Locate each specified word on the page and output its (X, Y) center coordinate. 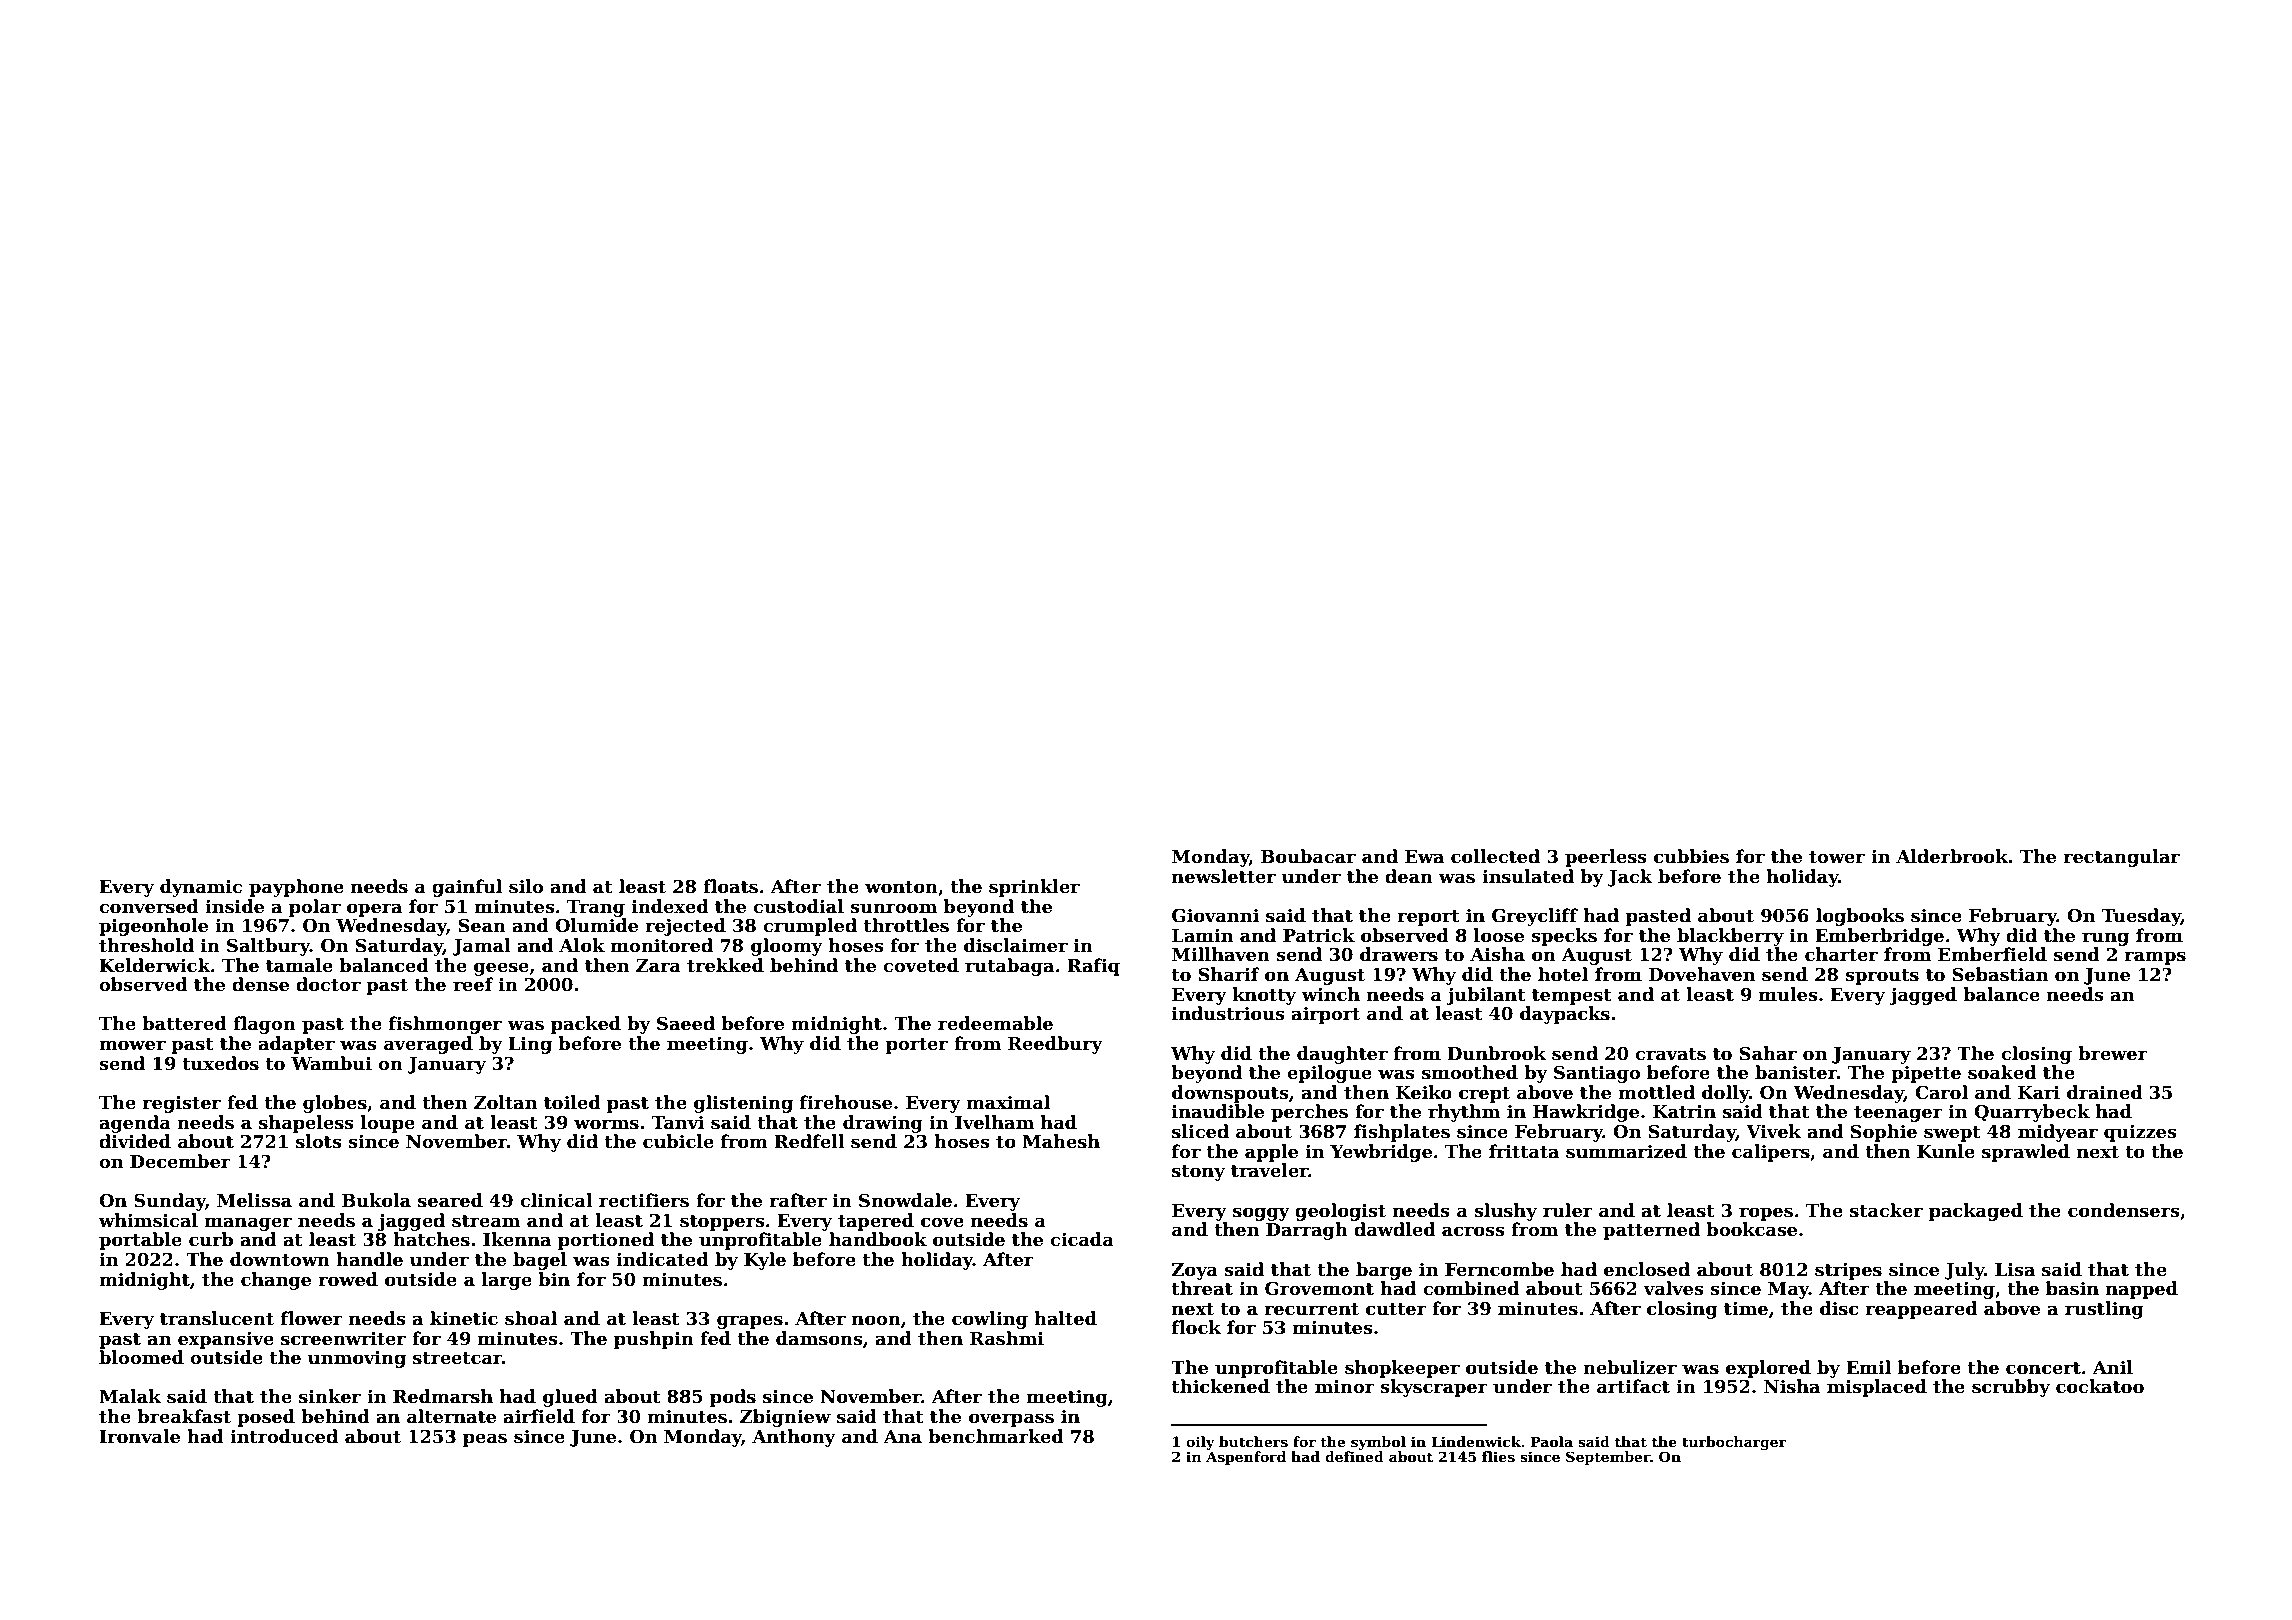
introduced (284, 1436)
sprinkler (1034, 888)
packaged (1976, 1212)
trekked (725, 965)
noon (876, 1320)
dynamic (201, 888)
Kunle (1946, 1151)
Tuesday (2141, 917)
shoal (531, 1318)
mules (1788, 994)
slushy (1505, 1212)
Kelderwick (155, 965)
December (180, 1161)
